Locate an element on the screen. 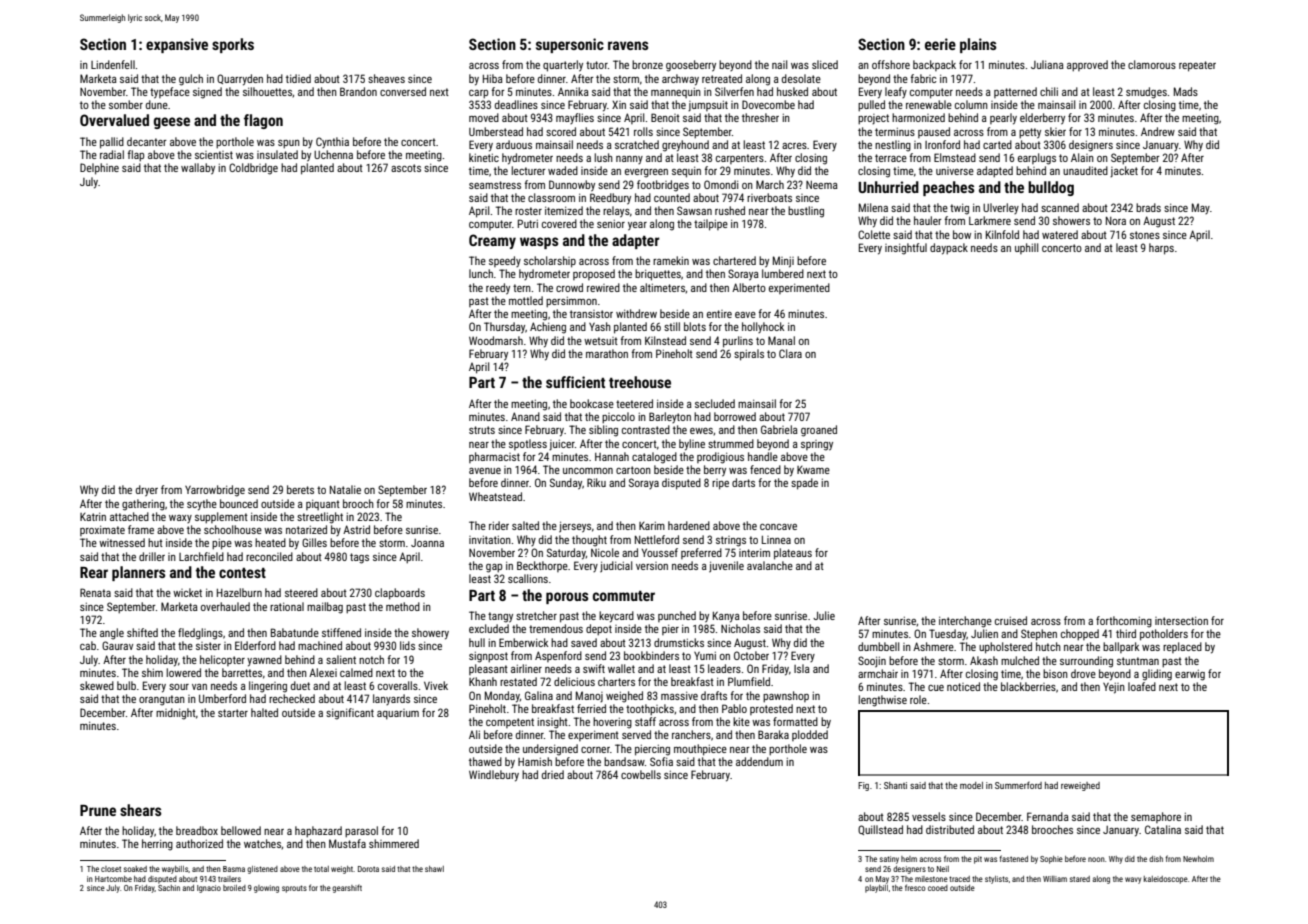 This screenshot has width=1308, height=924. Hartcombe is located at coordinates (113, 879).
